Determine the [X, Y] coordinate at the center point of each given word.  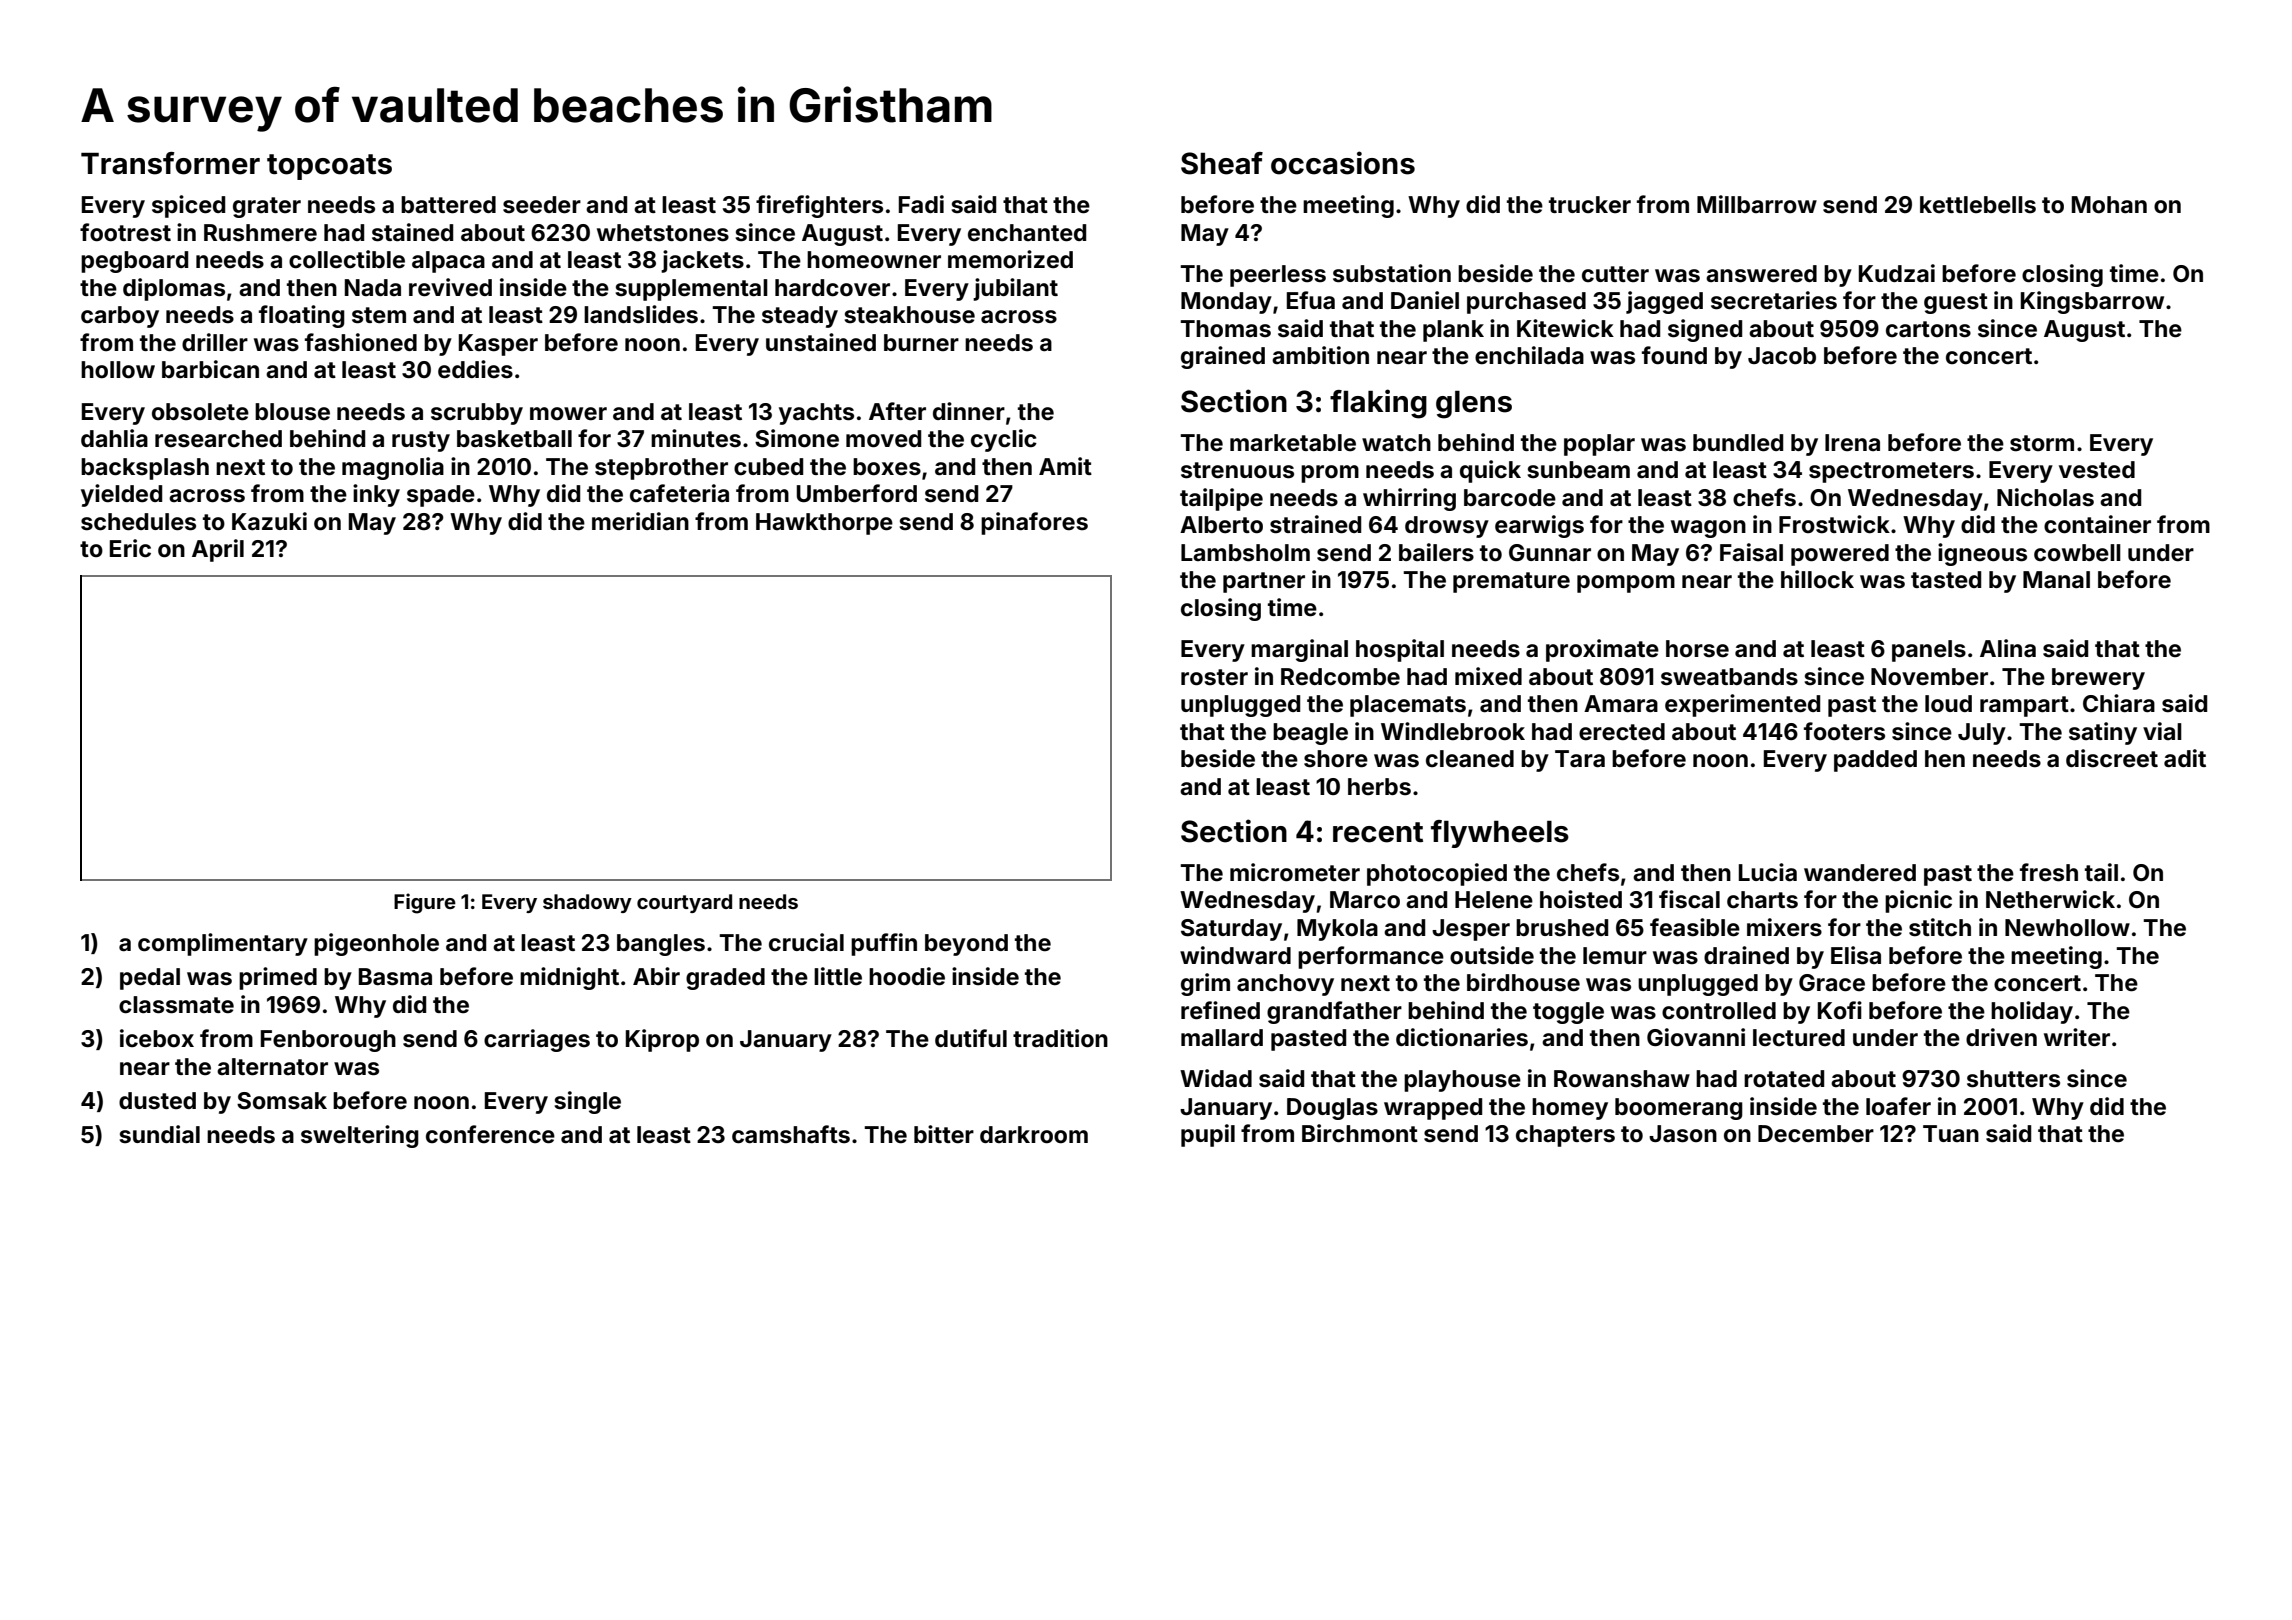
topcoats [329, 167]
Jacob [1782, 356]
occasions [1343, 163]
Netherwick [2050, 899]
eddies [475, 369]
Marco [1365, 900]
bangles [661, 945]
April [218, 550]
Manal [2056, 580]
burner [921, 343]
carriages [537, 1040]
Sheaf [1222, 163]
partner [1264, 582]
